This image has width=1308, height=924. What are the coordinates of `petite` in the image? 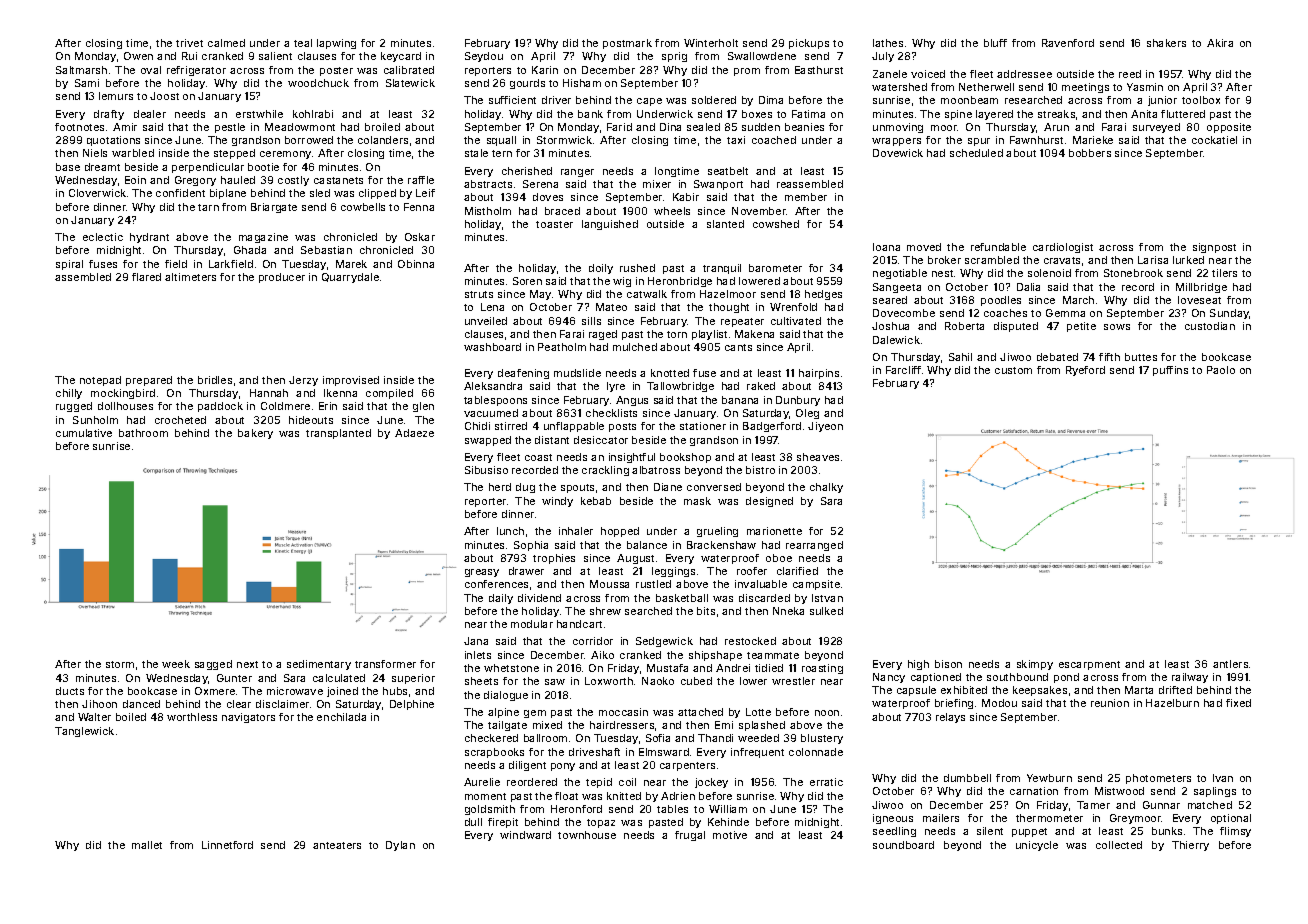 It's located at (1081, 327).
